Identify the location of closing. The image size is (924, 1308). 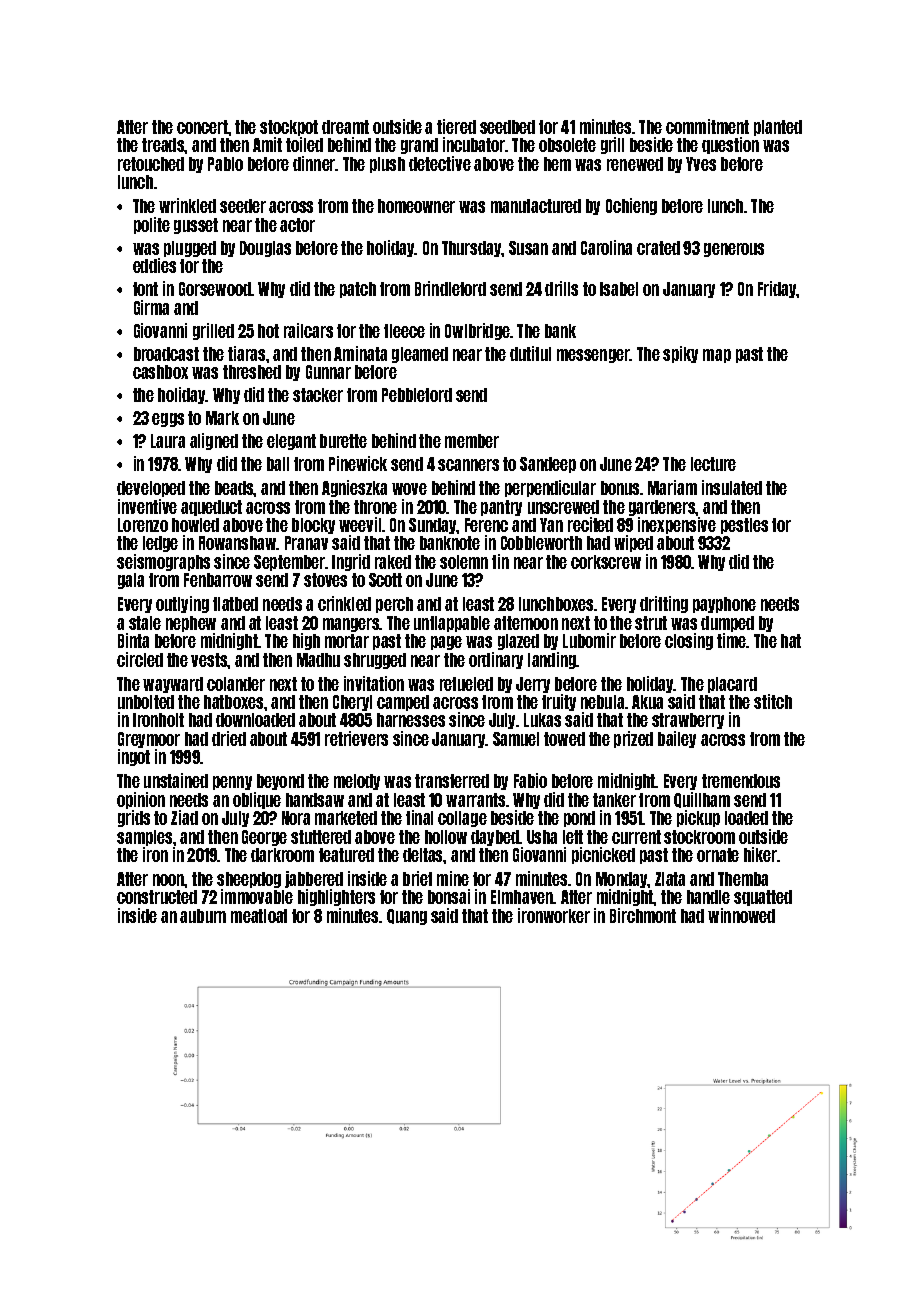
(689, 641).
